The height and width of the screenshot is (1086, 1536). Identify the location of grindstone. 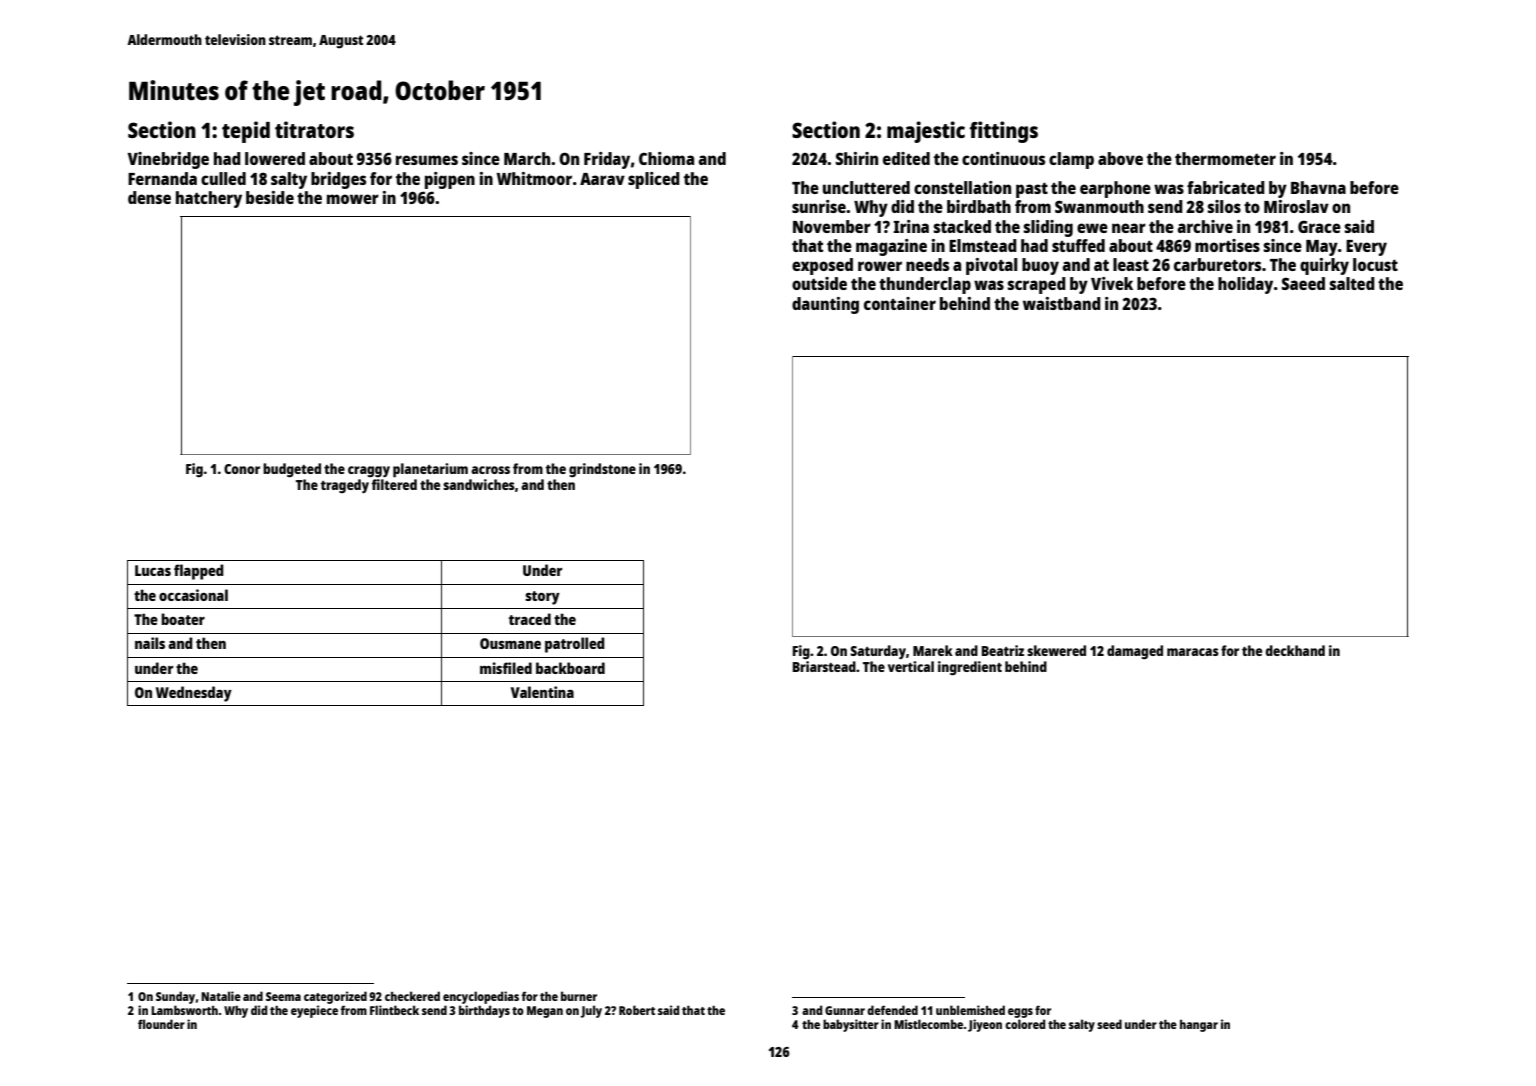
(602, 470).
